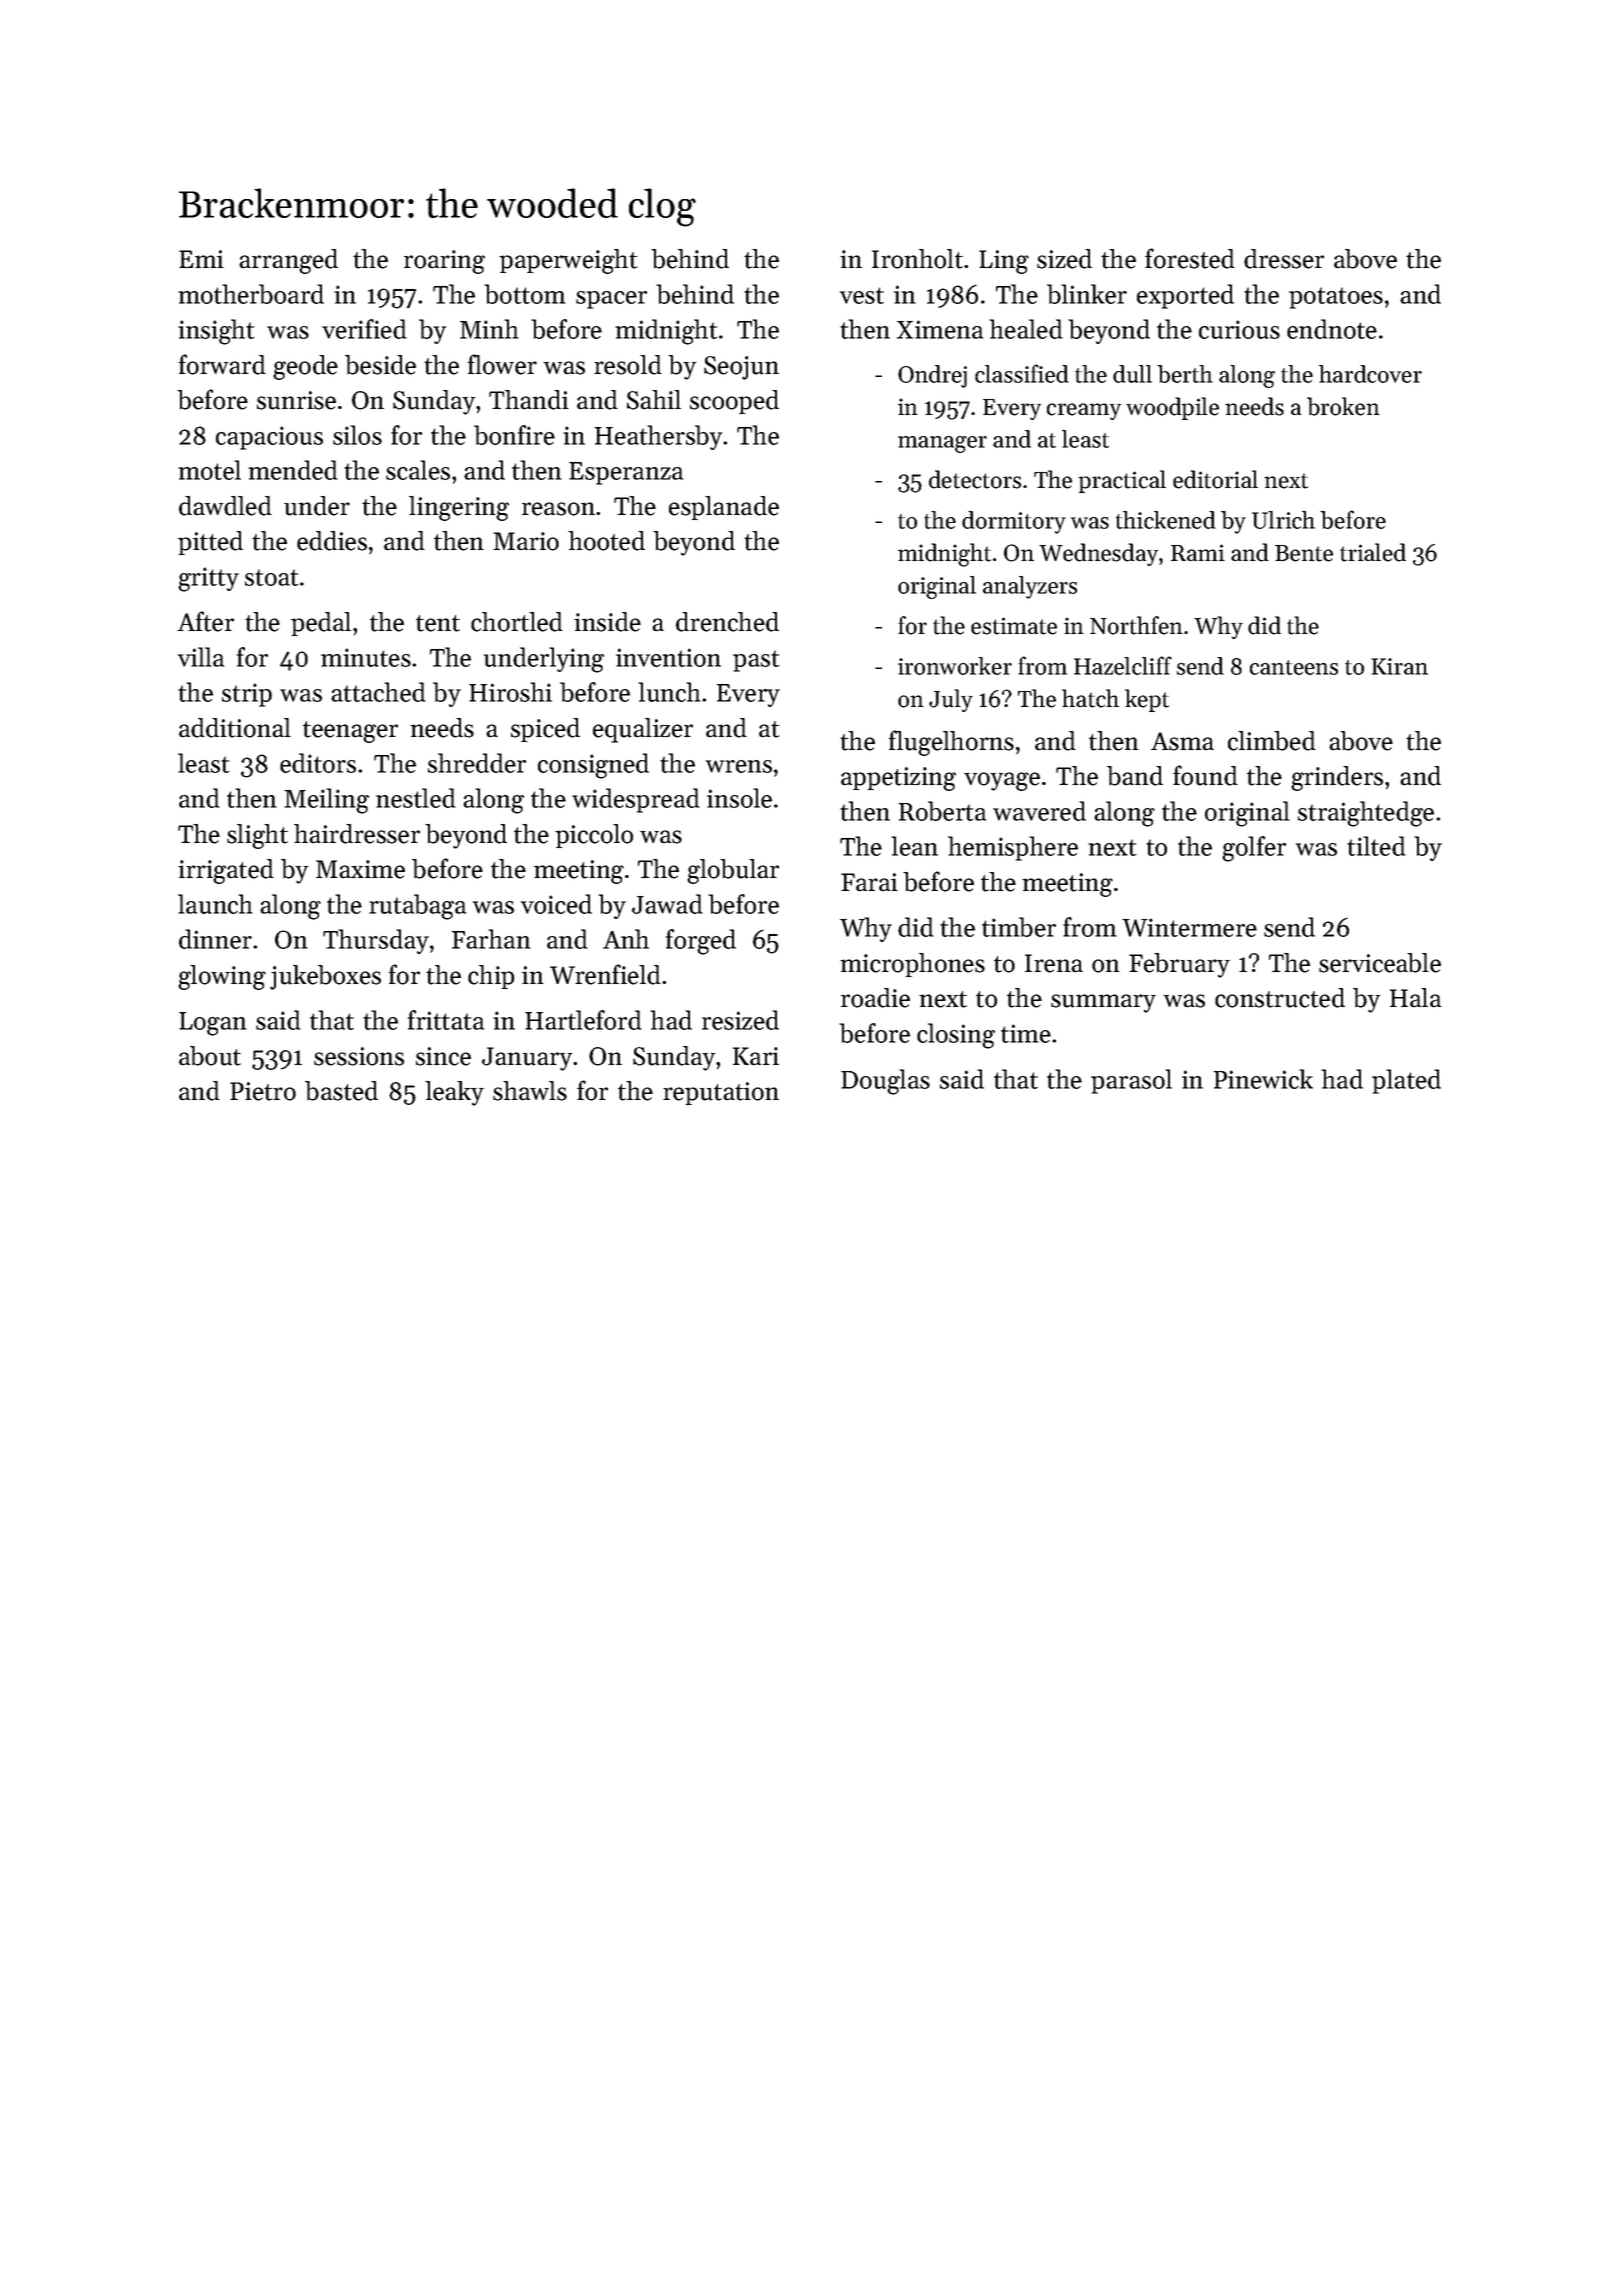 The width and height of the screenshot is (1620, 2292). What do you see at coordinates (350, 732) in the screenshot?
I see `teenager` at bounding box center [350, 732].
